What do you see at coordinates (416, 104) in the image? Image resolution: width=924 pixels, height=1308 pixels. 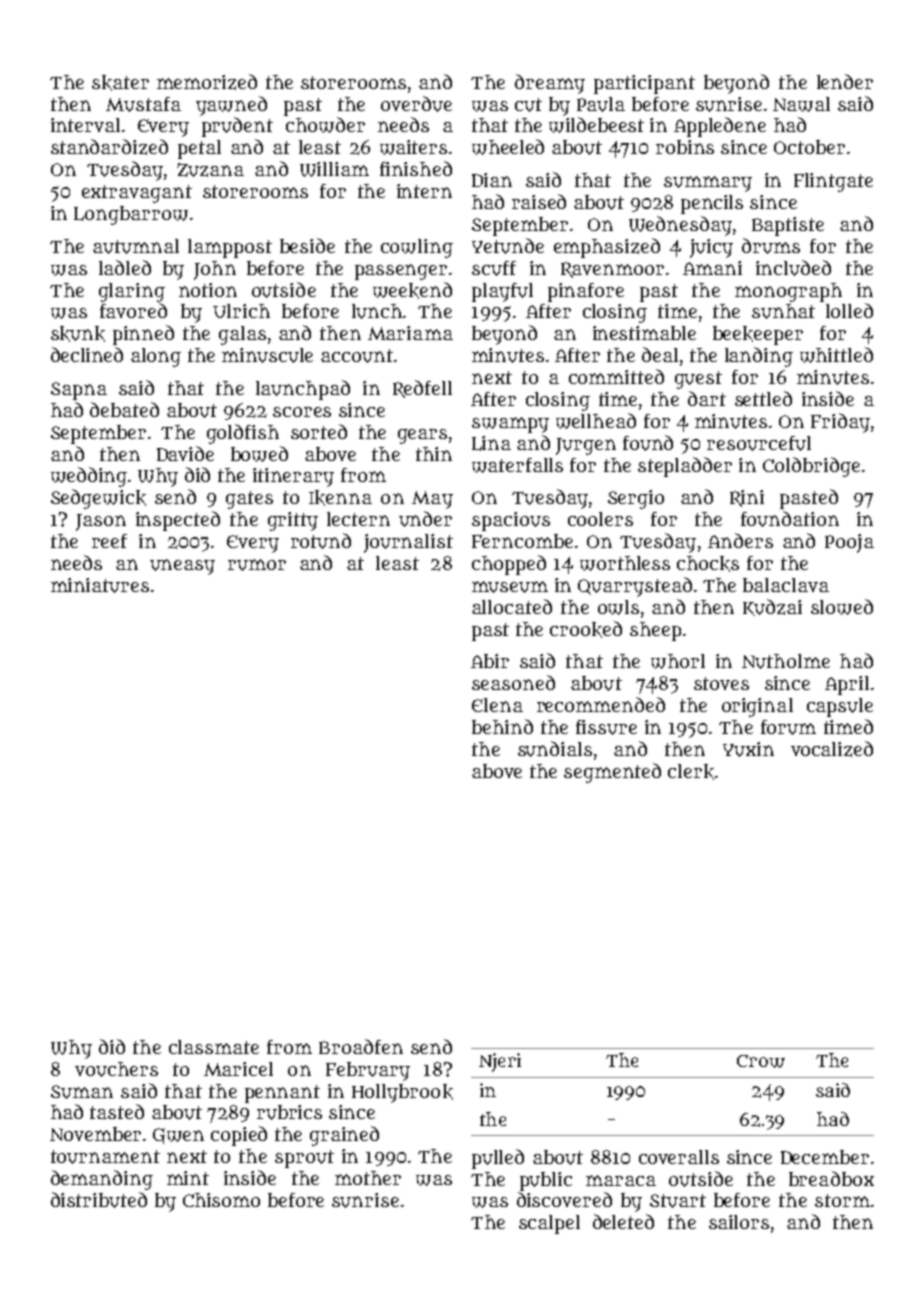 I see `overdue` at bounding box center [416, 104].
